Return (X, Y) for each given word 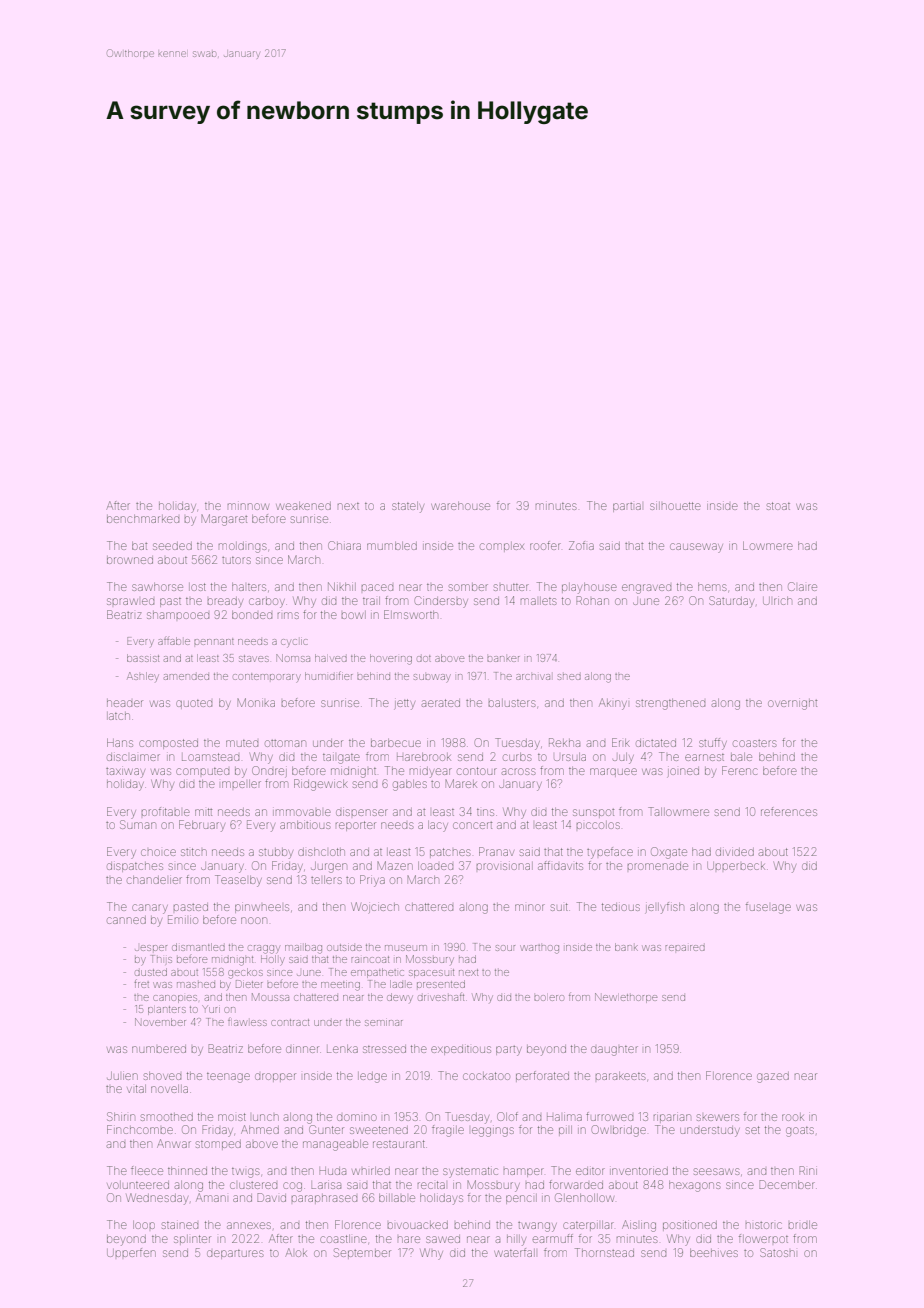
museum (405, 948)
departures (235, 1254)
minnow (248, 506)
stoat (778, 506)
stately (408, 507)
